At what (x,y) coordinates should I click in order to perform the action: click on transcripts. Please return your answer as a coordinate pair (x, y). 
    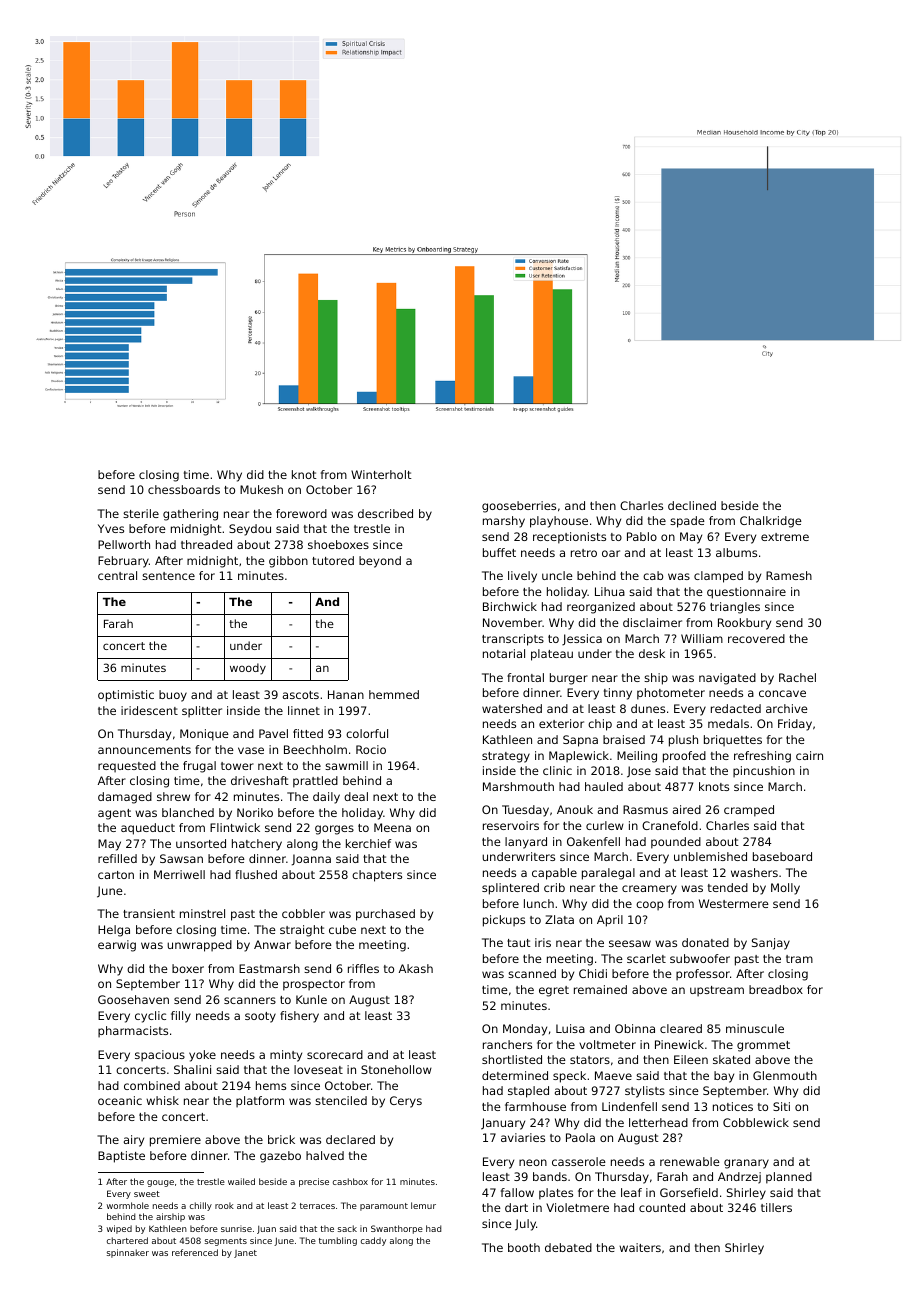
    Looking at the image, I should click on (513, 640).
